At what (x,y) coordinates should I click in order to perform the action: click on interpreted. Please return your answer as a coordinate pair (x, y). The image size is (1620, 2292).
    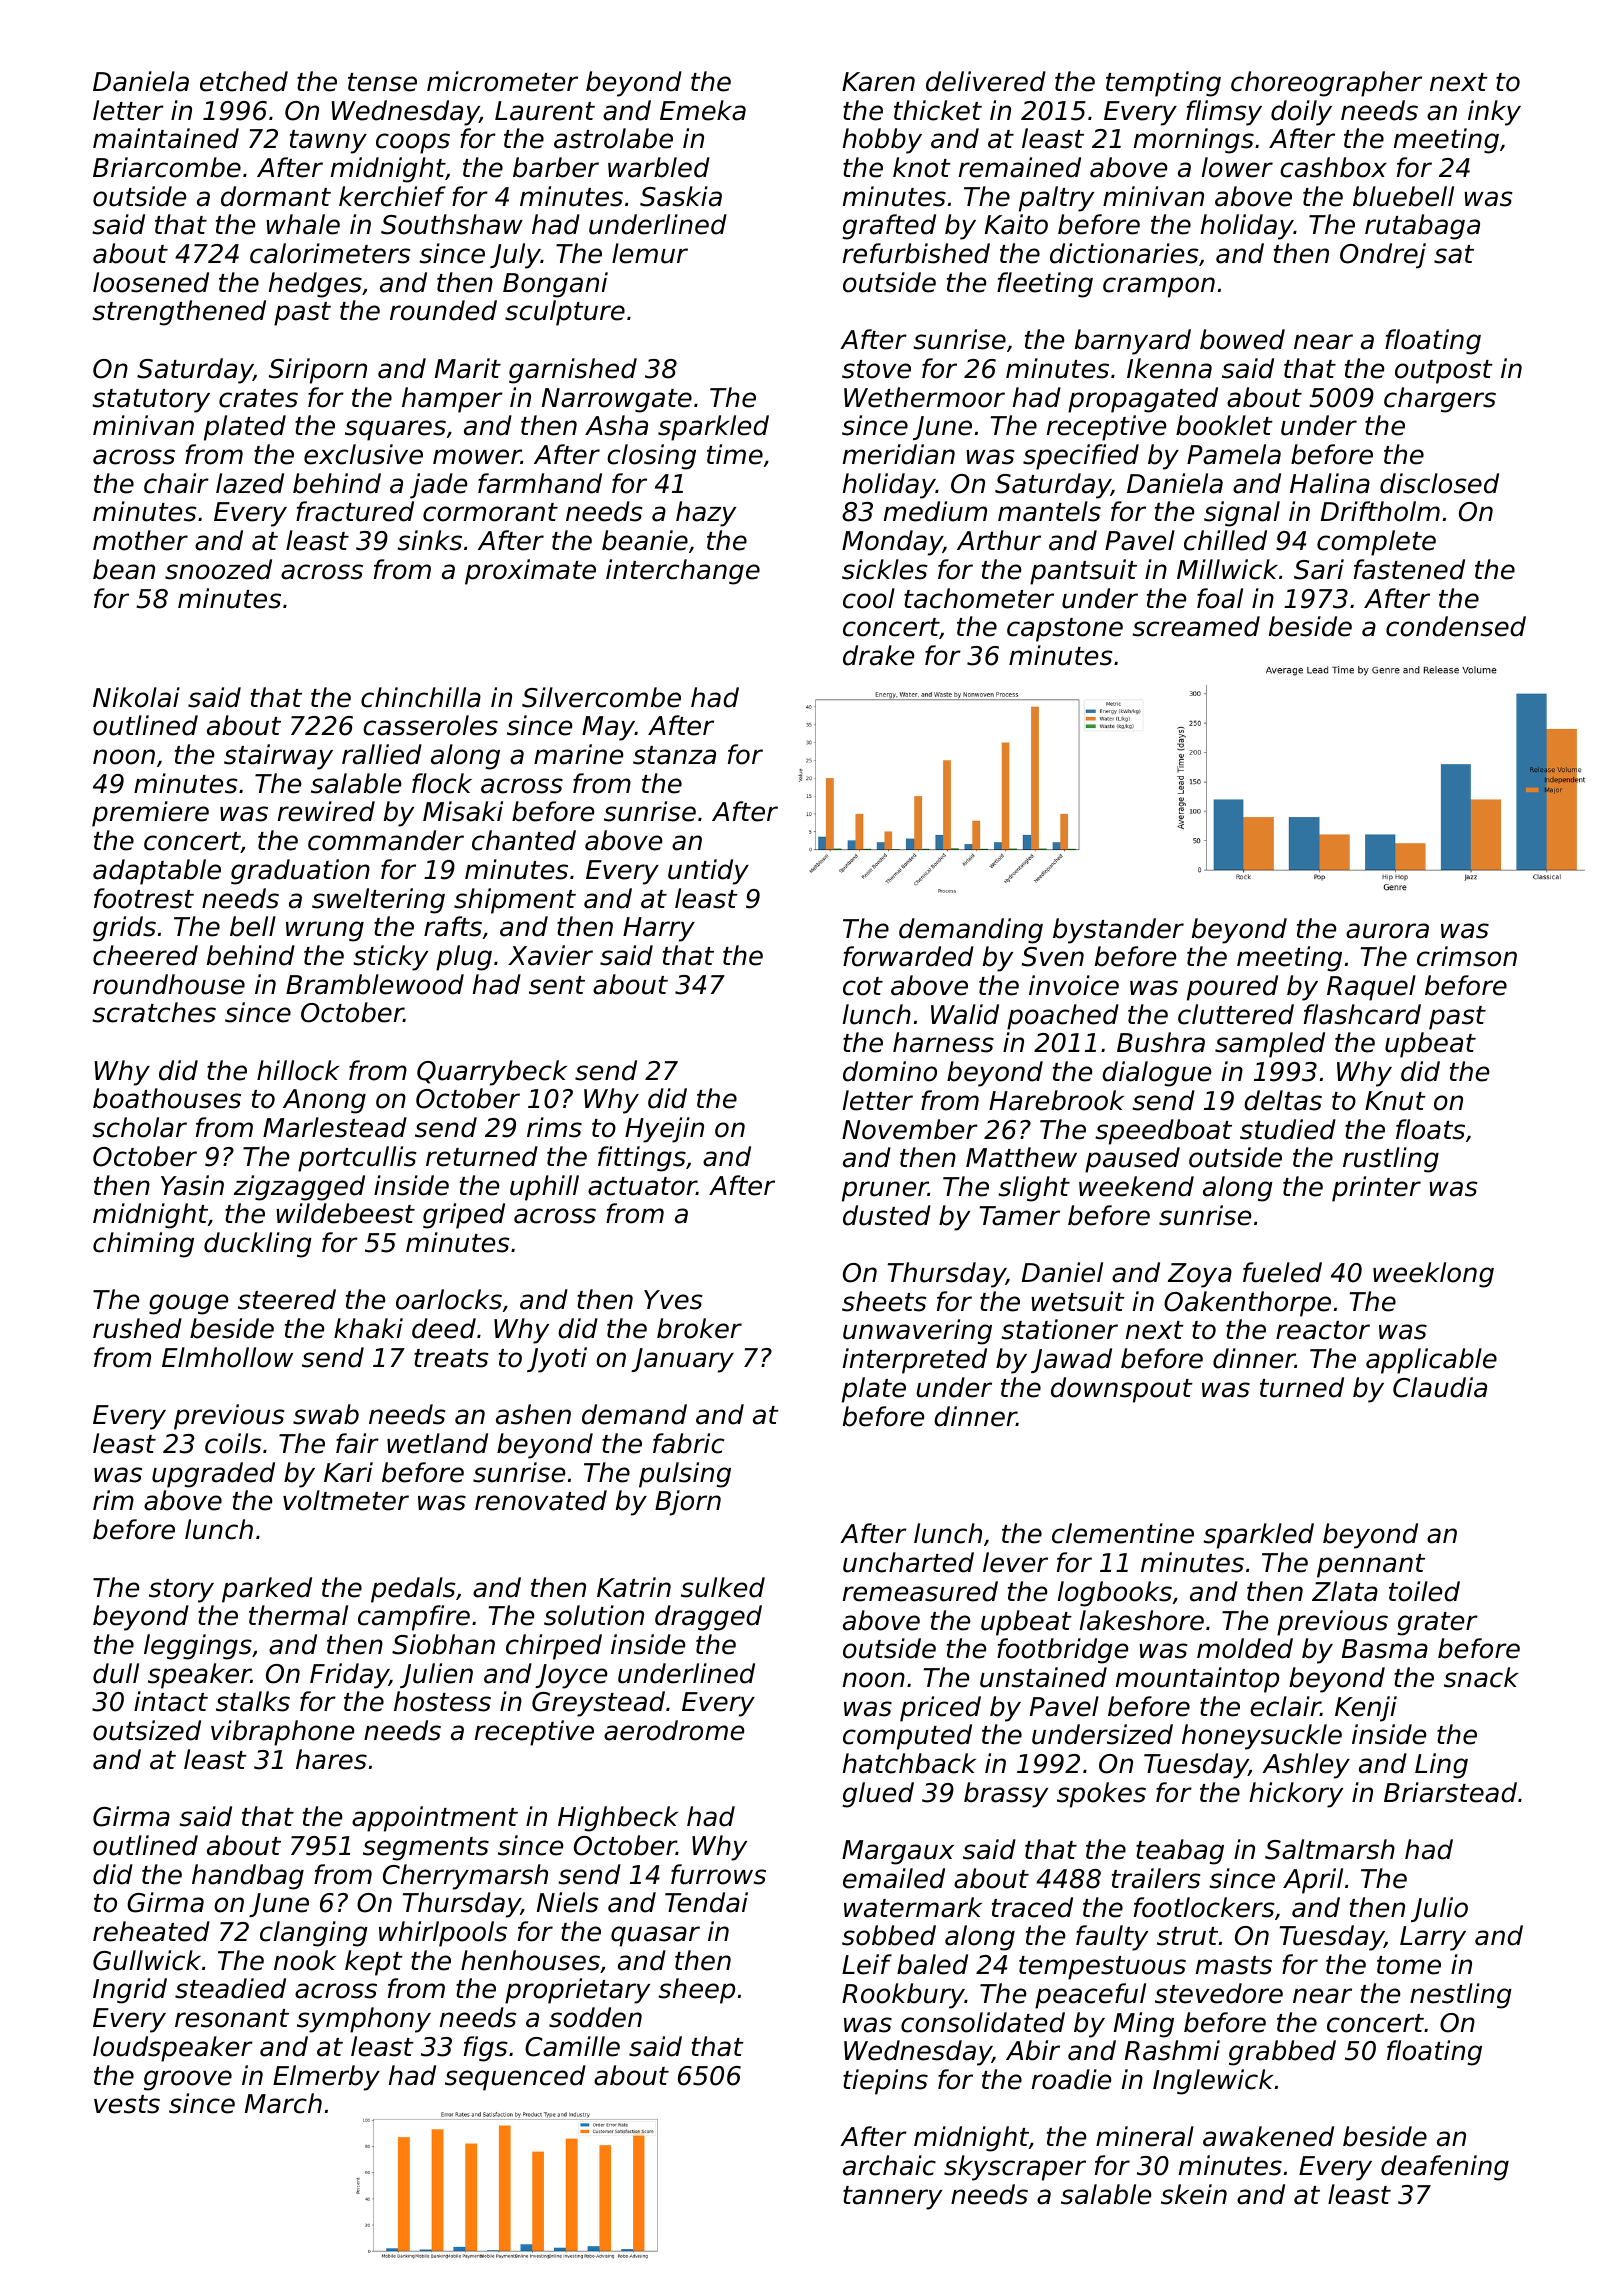
    Looking at the image, I should click on (915, 1361).
